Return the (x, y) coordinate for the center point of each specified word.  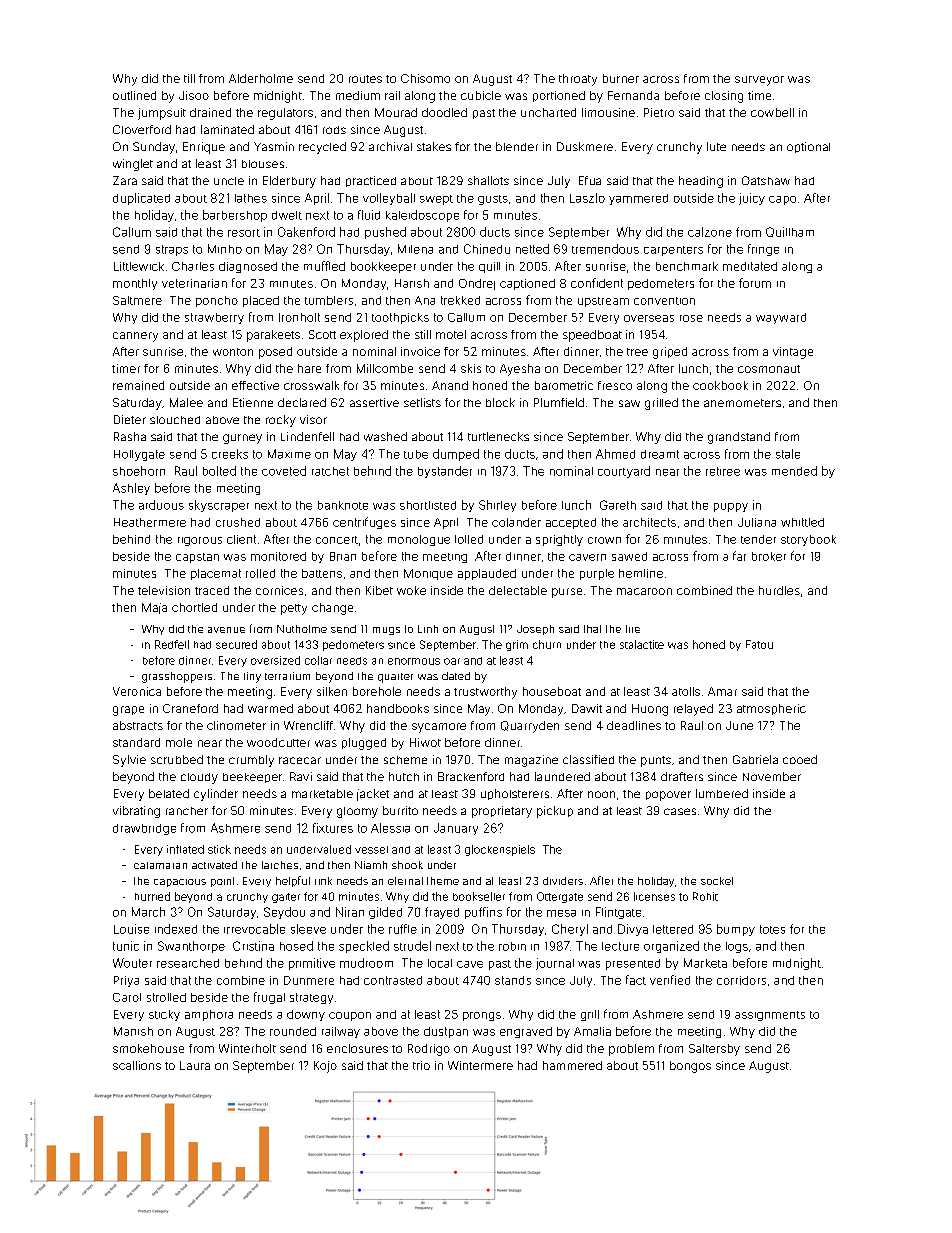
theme (443, 881)
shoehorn (139, 471)
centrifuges (364, 523)
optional (808, 147)
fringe (763, 250)
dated (456, 676)
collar (318, 660)
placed (261, 301)
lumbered (722, 793)
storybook (808, 540)
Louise (131, 929)
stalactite (642, 644)
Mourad (396, 112)
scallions (137, 1065)
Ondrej (477, 284)
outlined (134, 95)
